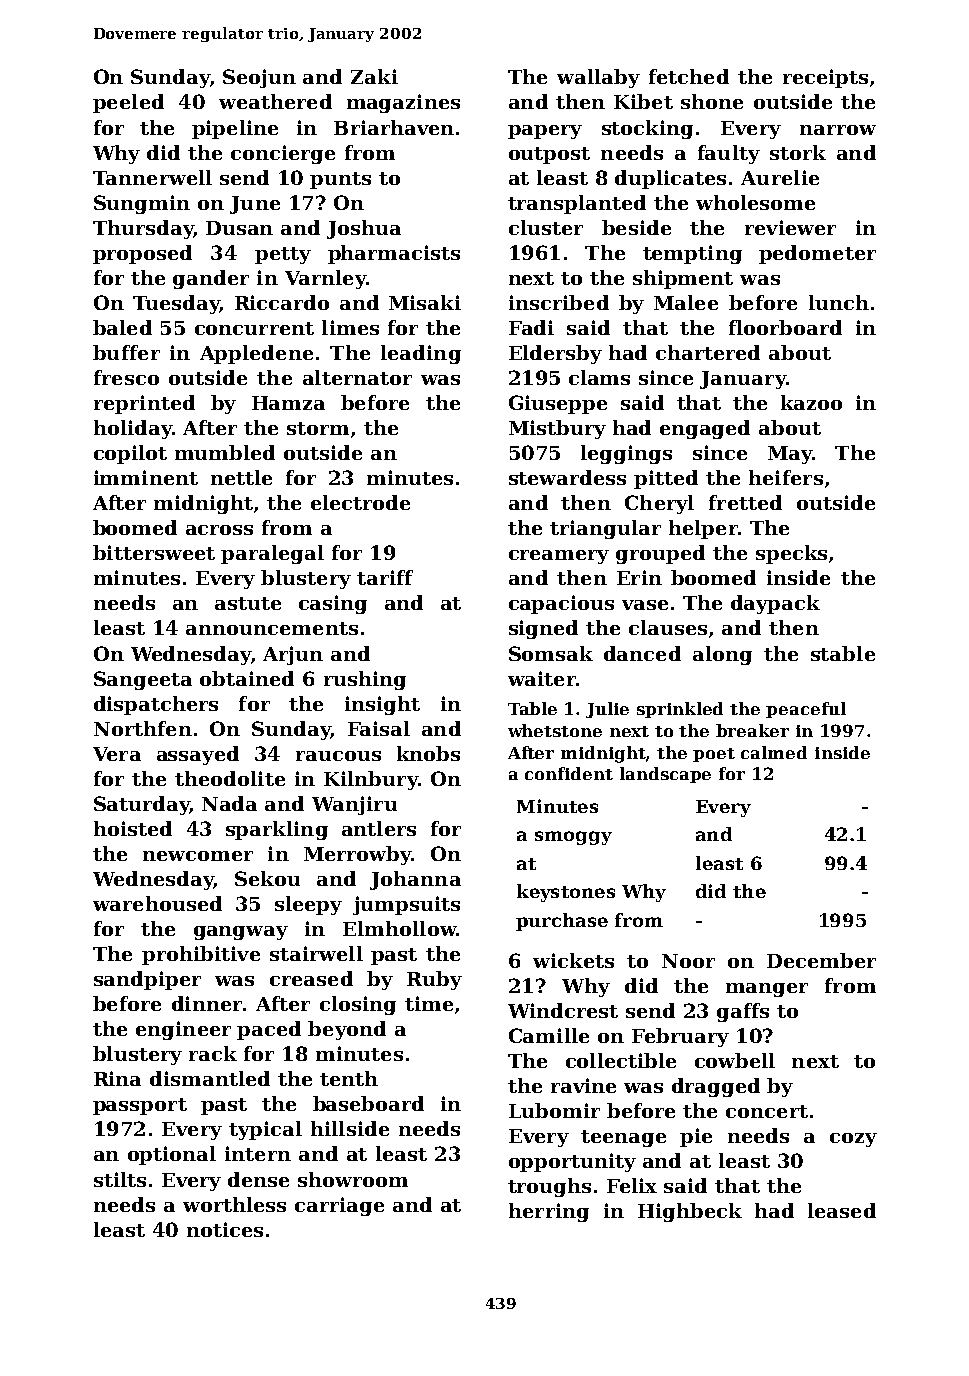 The height and width of the image is (1376, 969). What do you see at coordinates (825, 78) in the image?
I see `receipts` at bounding box center [825, 78].
